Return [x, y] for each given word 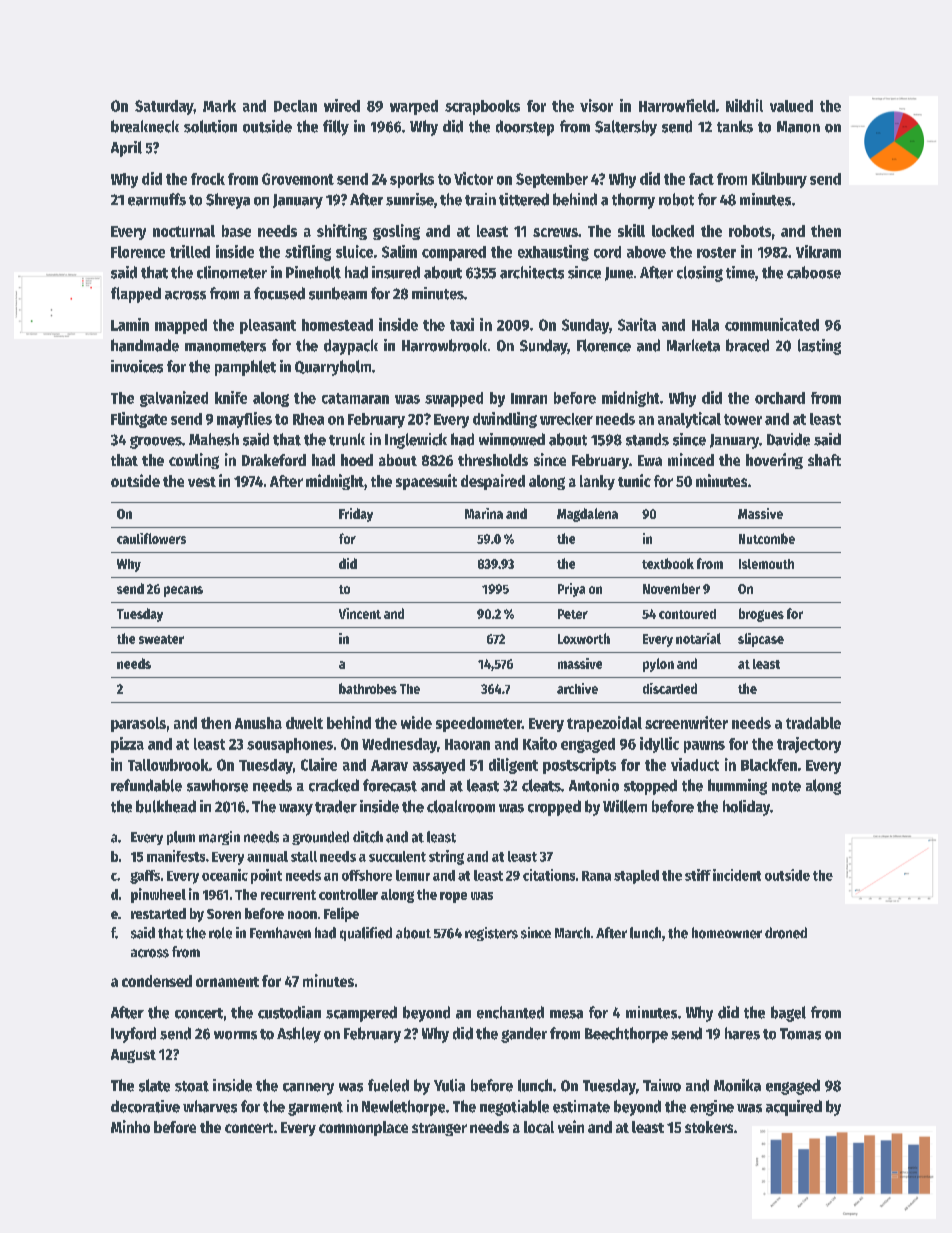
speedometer [479, 724]
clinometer [232, 272]
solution [210, 126]
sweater [161, 639]
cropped [554, 808]
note [786, 786]
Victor [473, 178]
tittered [524, 199]
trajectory [809, 745]
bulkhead [166, 806]
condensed [157, 981]
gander [524, 1035]
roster [716, 252]
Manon [798, 127]
